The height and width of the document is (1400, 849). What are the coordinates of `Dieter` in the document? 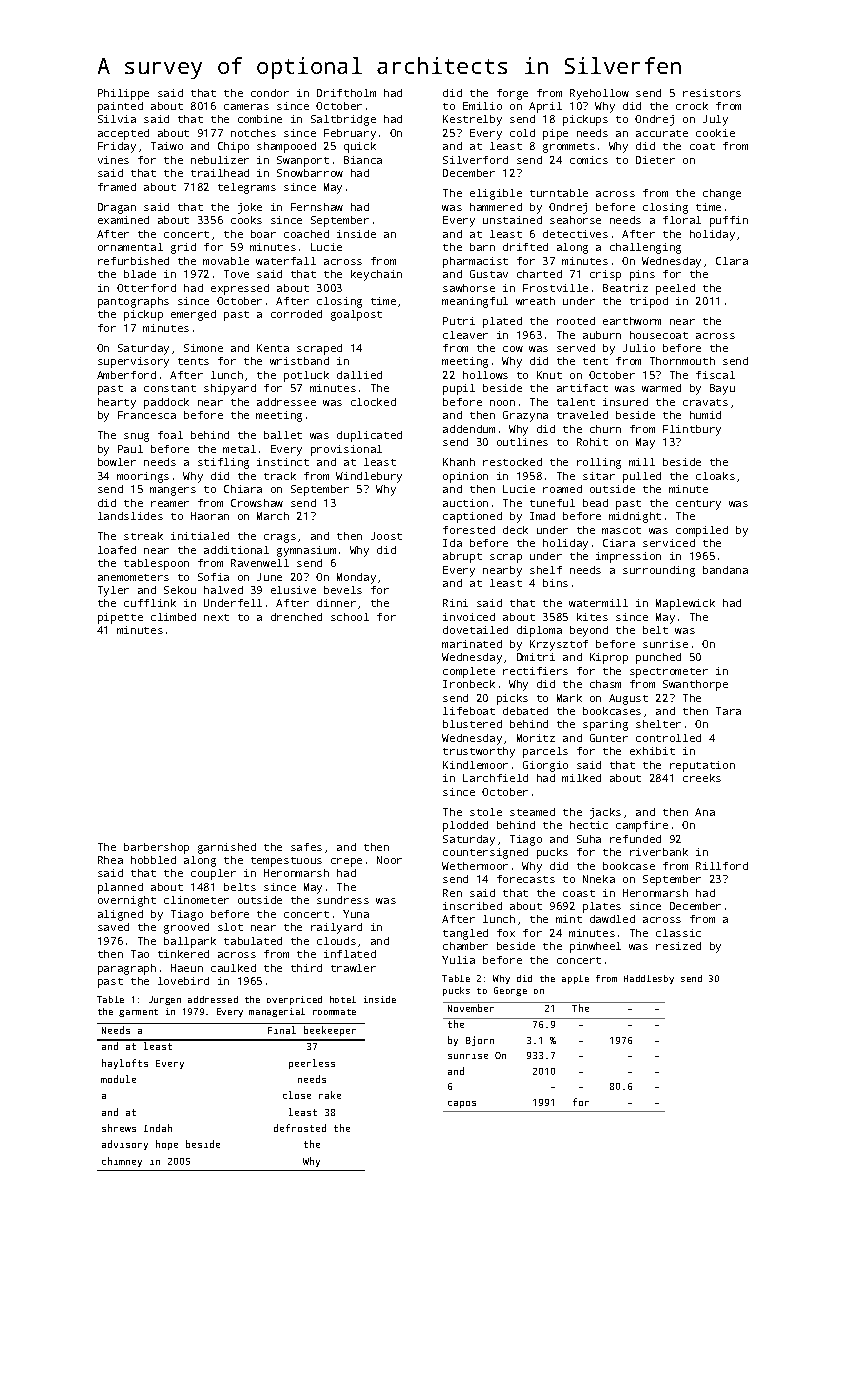 It's located at (655, 160).
